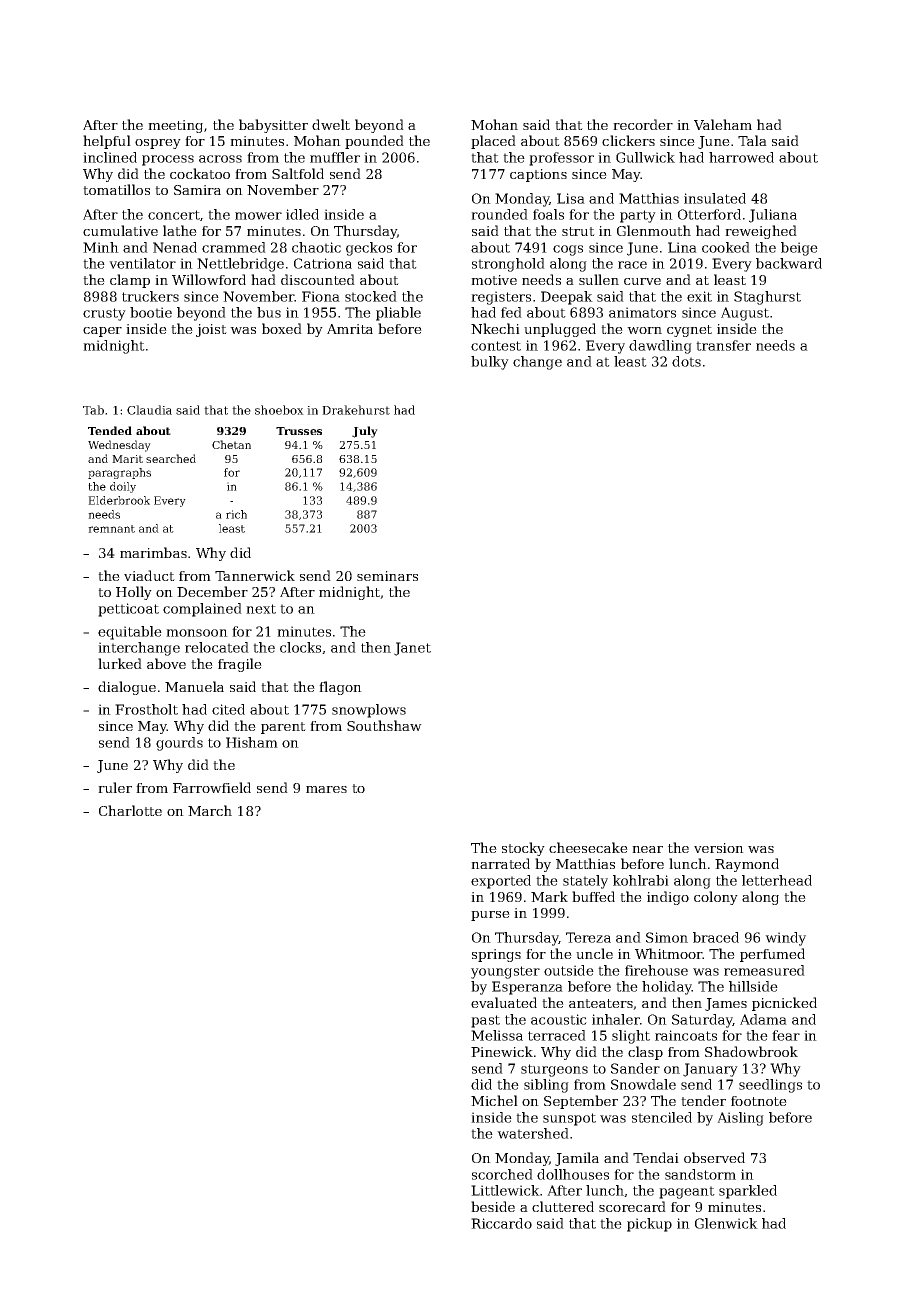 The image size is (908, 1316). I want to click on caper, so click(102, 332).
